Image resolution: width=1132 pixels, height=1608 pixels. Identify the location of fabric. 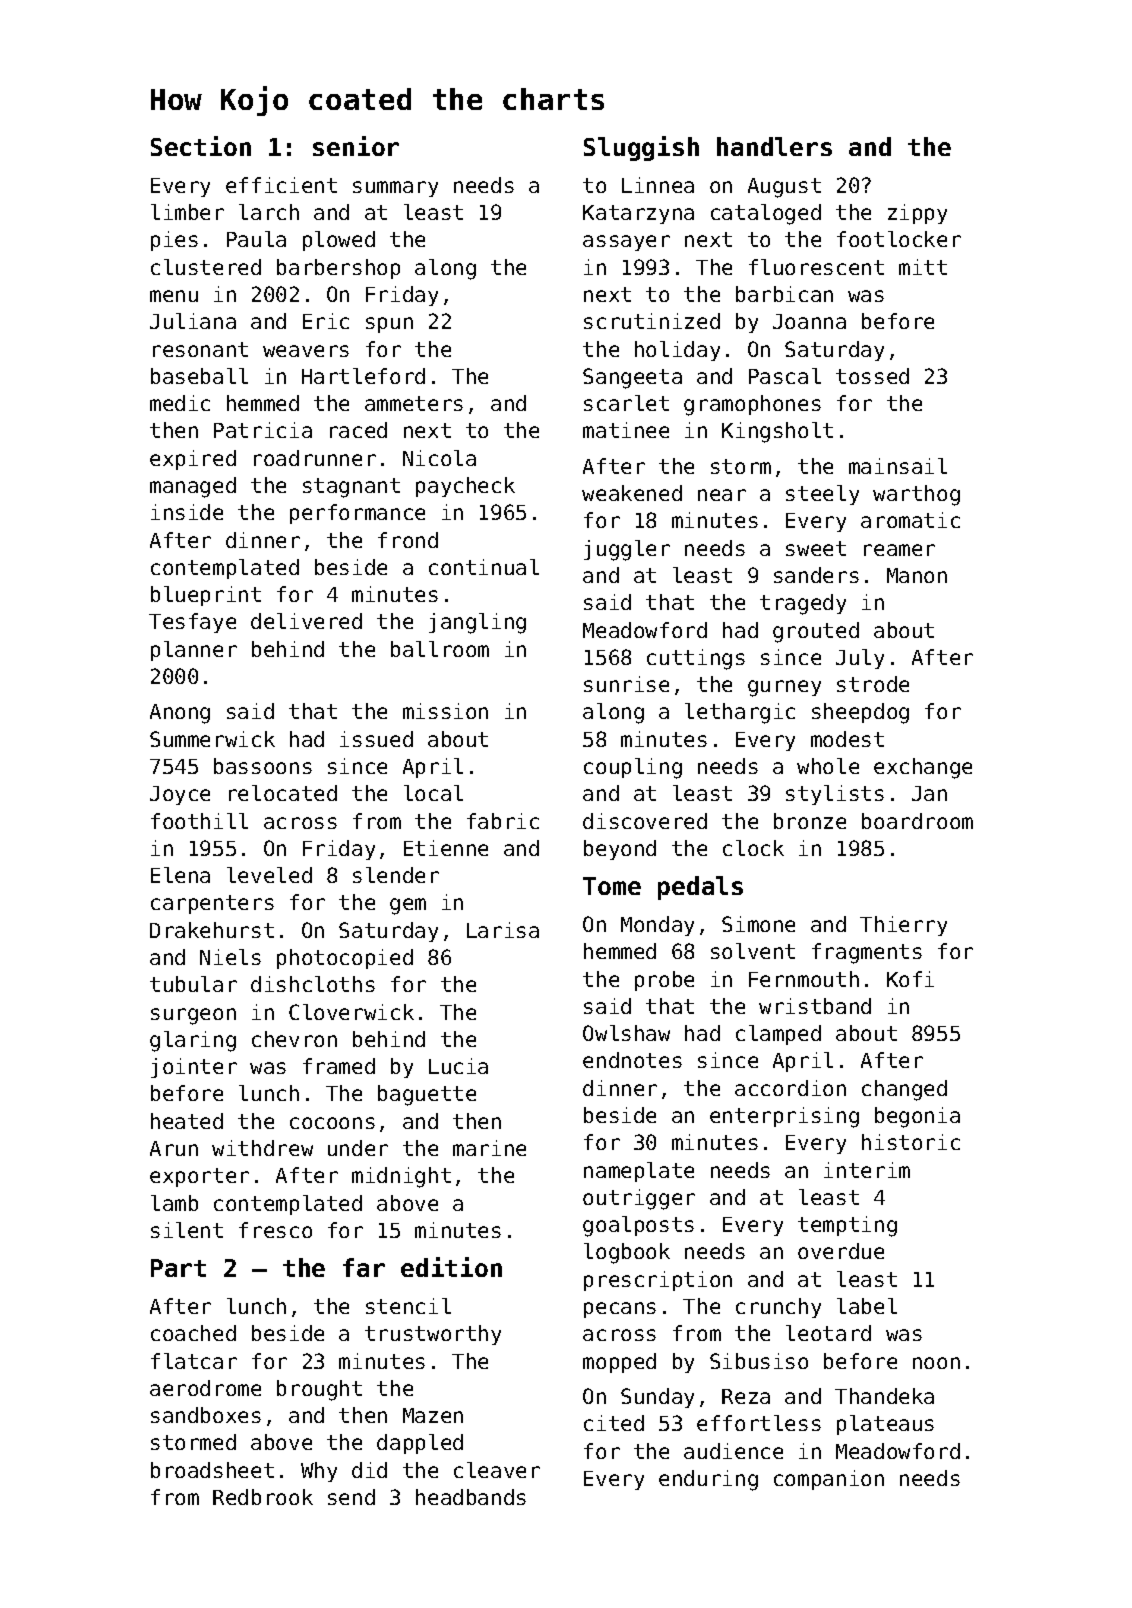
(503, 821).
